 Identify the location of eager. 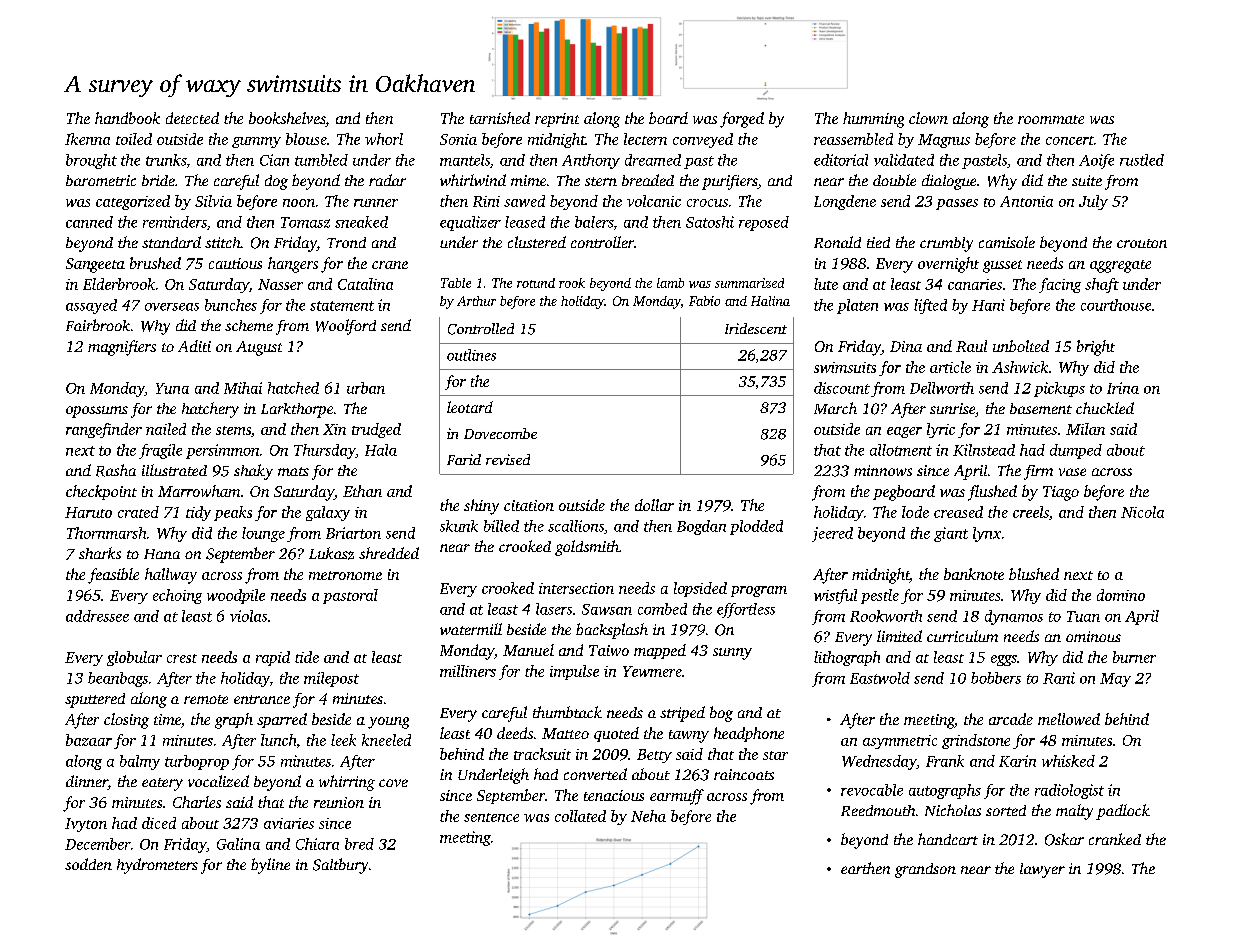
(904, 432).
